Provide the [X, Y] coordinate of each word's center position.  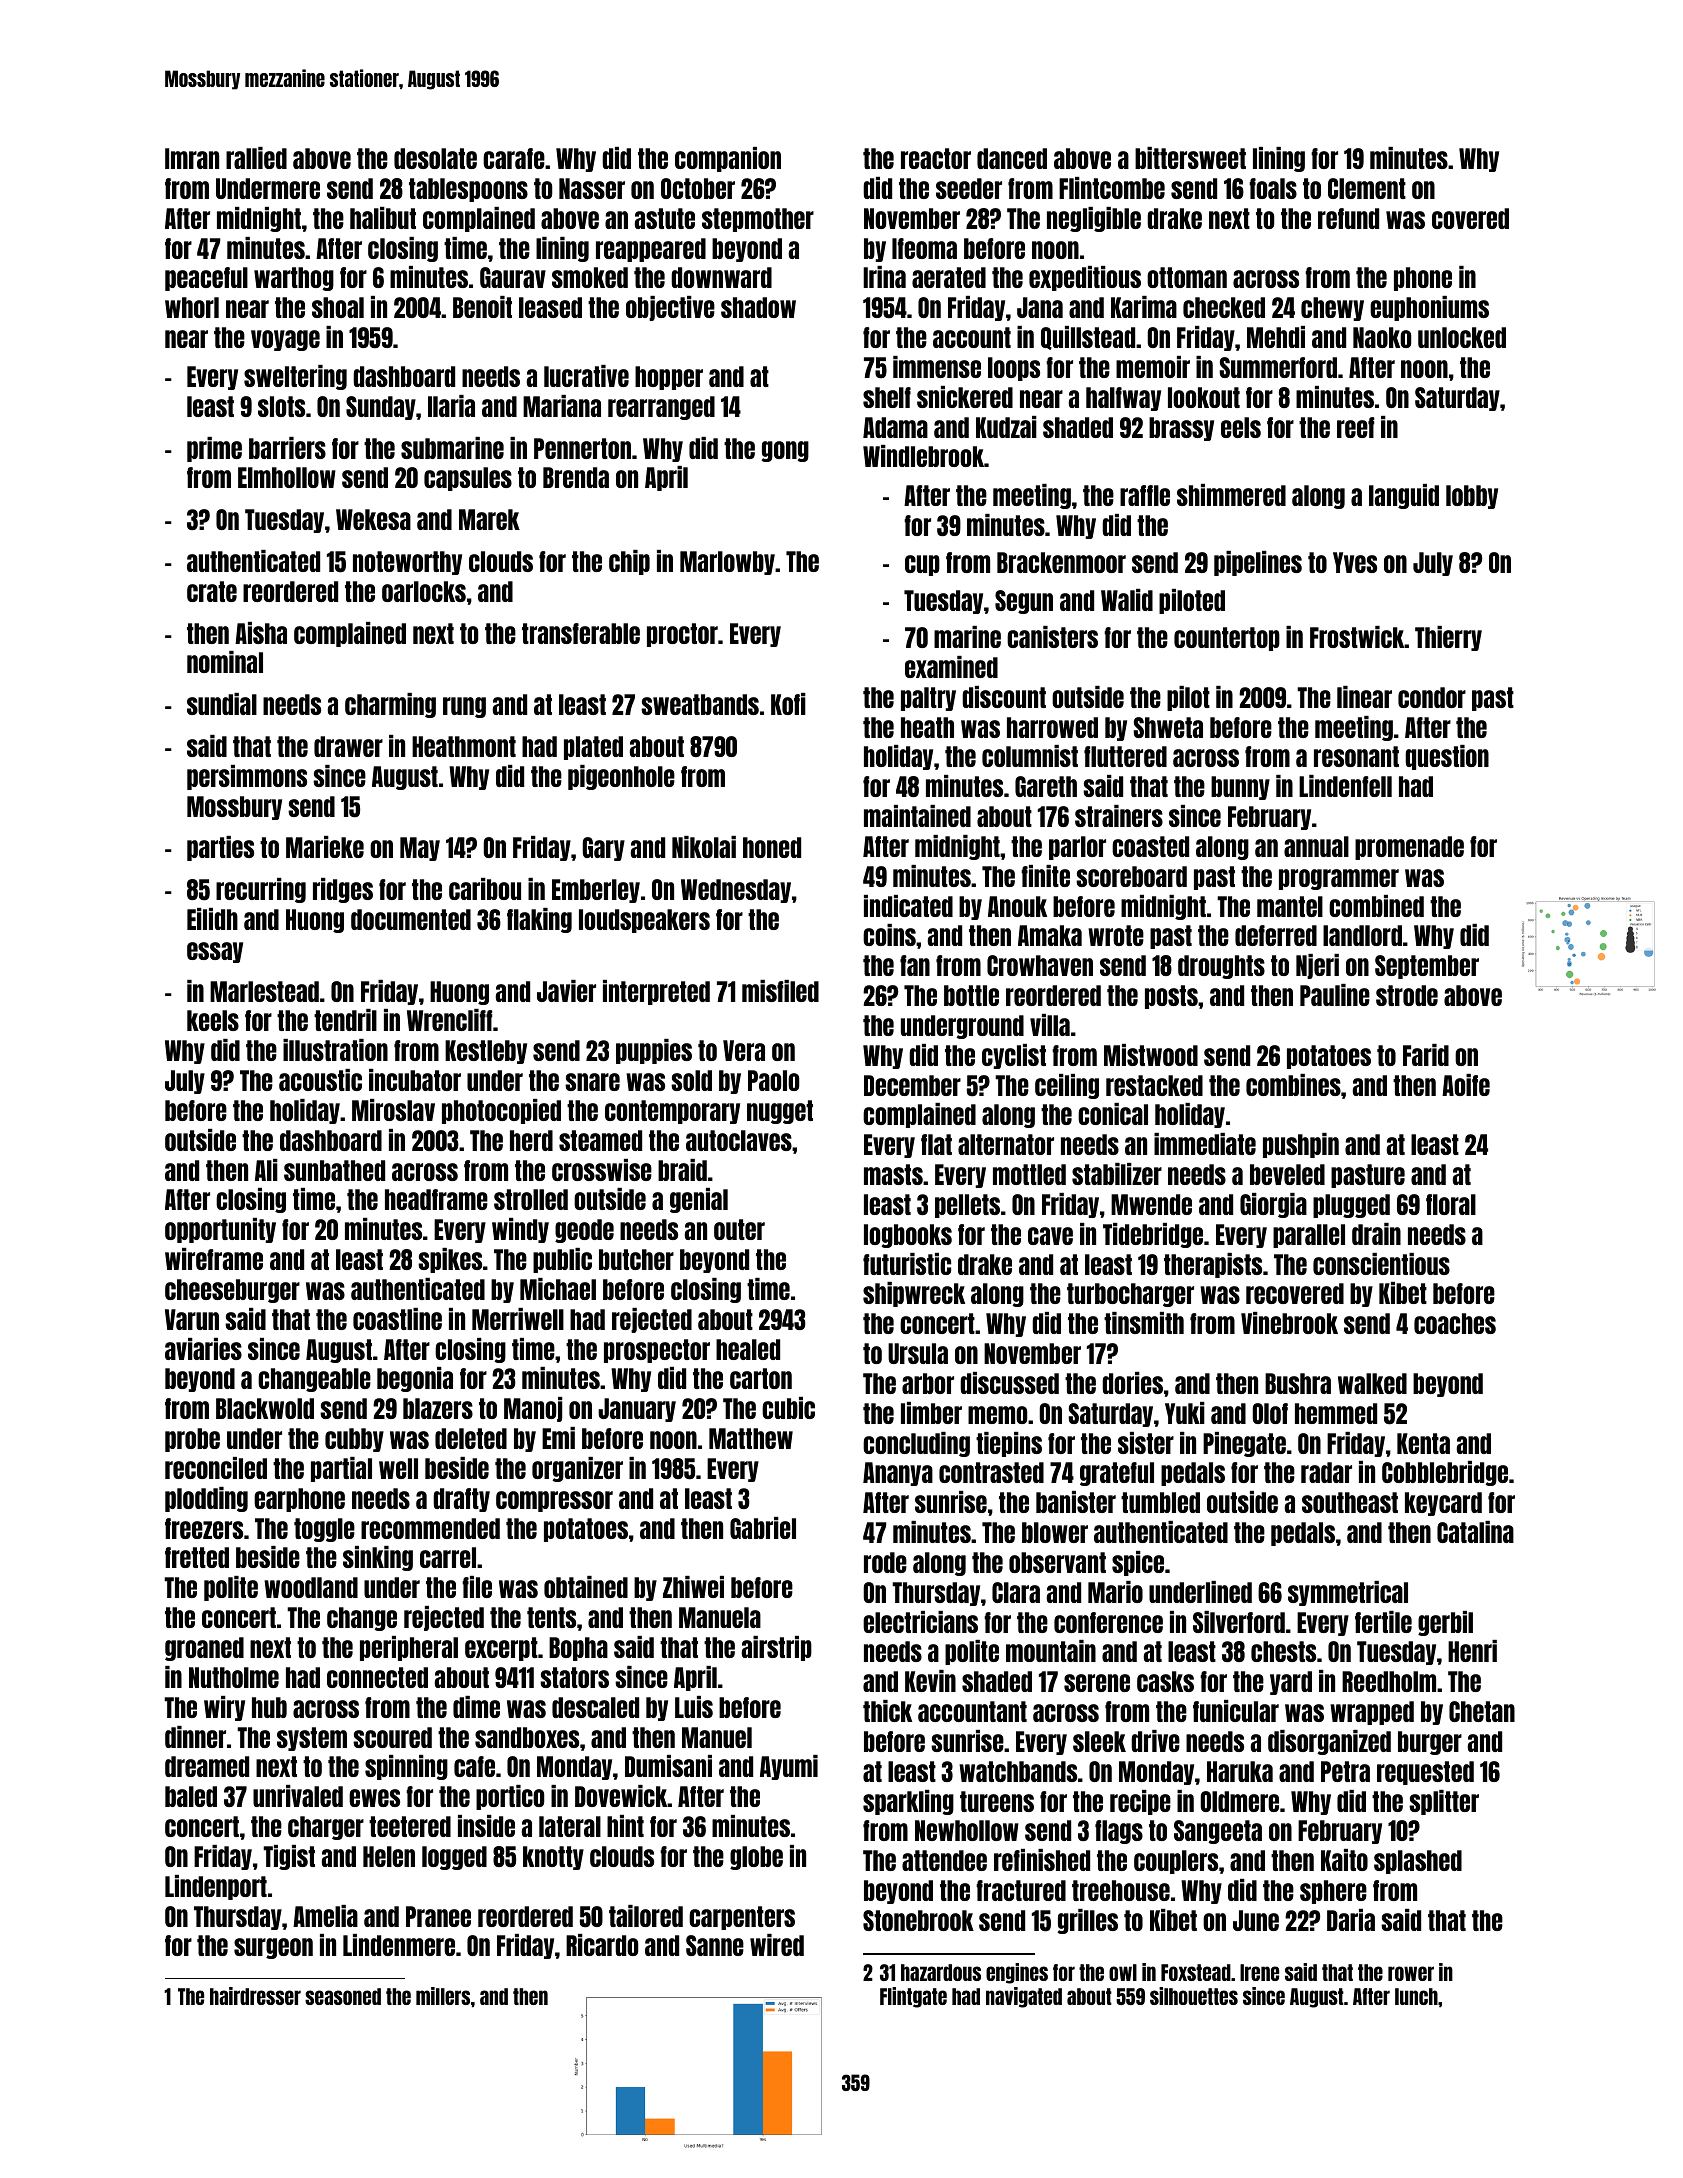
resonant [1356, 756]
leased [550, 307]
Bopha [578, 1649]
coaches [1455, 1323]
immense [937, 367]
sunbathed [334, 1170]
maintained [917, 816]
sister [1146, 1443]
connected [377, 1677]
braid [682, 1170]
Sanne [715, 1945]
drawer [348, 746]
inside [486, 1826]
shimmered [1231, 495]
